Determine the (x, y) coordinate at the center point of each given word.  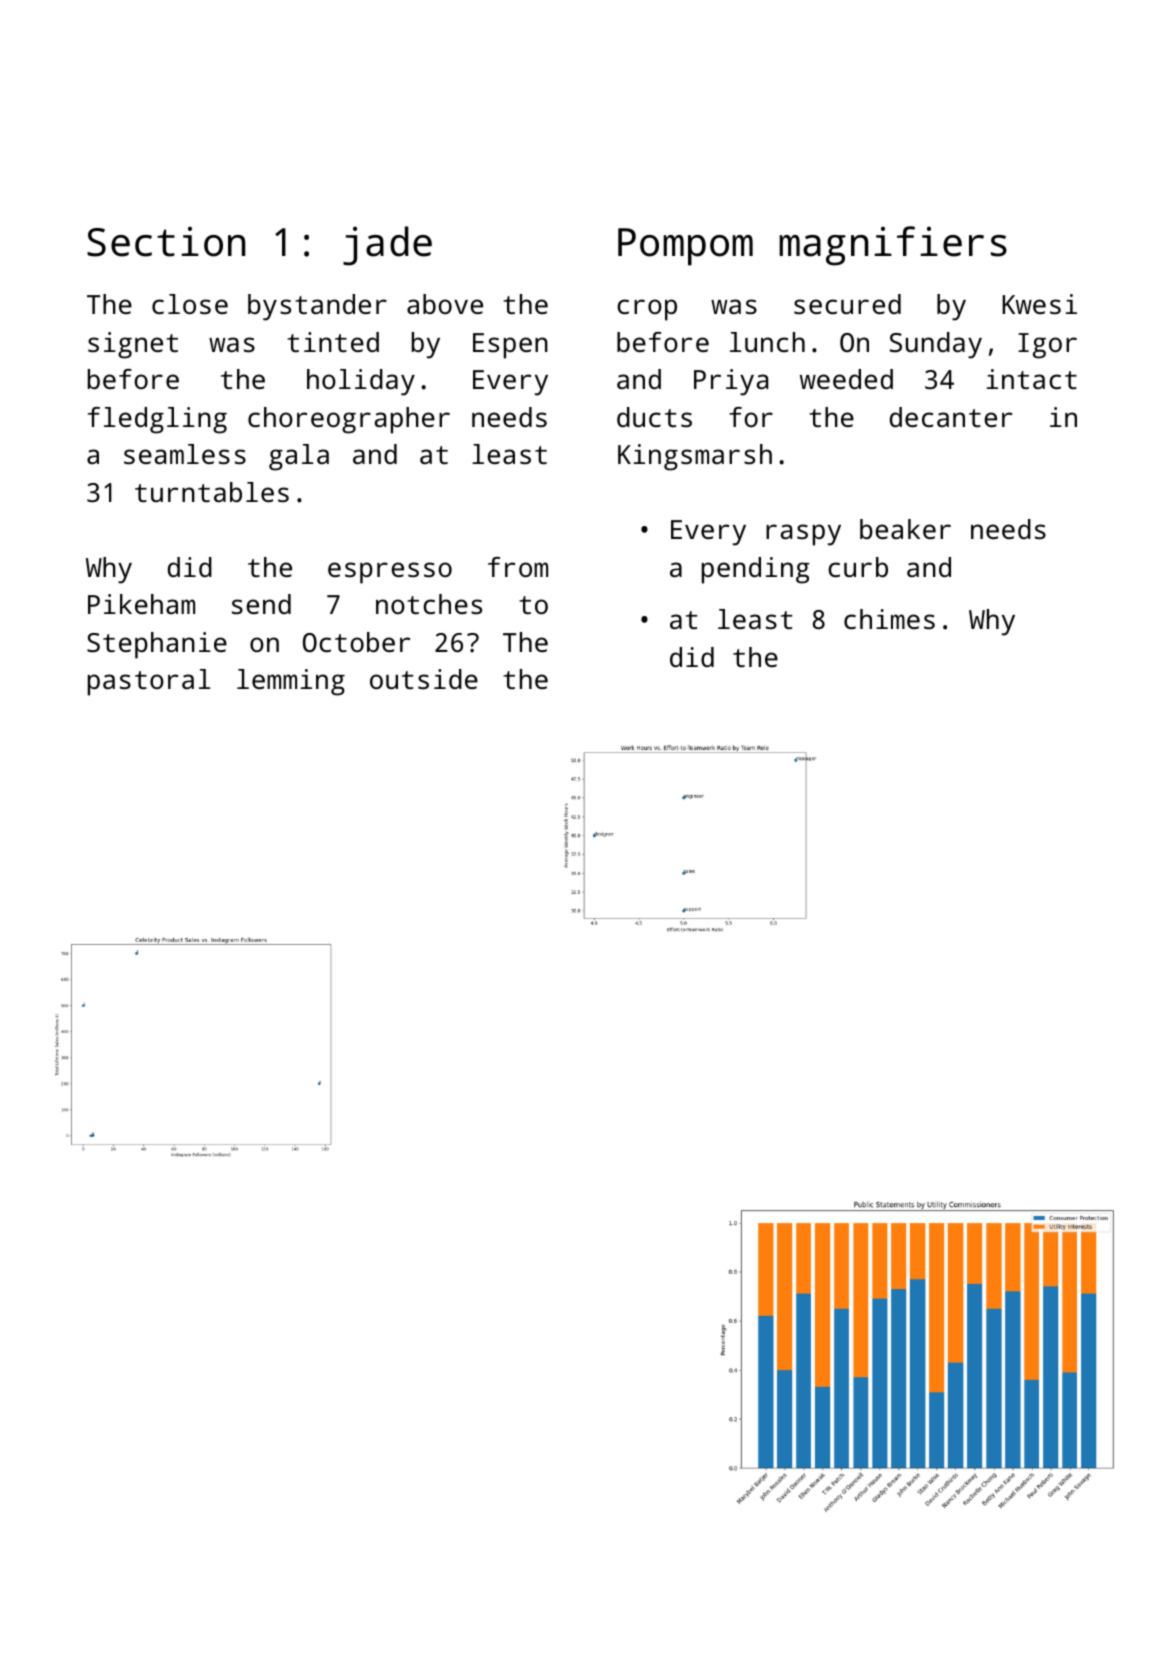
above (445, 304)
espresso (390, 573)
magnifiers (893, 246)
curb (858, 567)
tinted (333, 342)
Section (166, 241)
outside (424, 679)
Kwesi (1039, 304)
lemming (291, 682)
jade (387, 246)
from (518, 567)
